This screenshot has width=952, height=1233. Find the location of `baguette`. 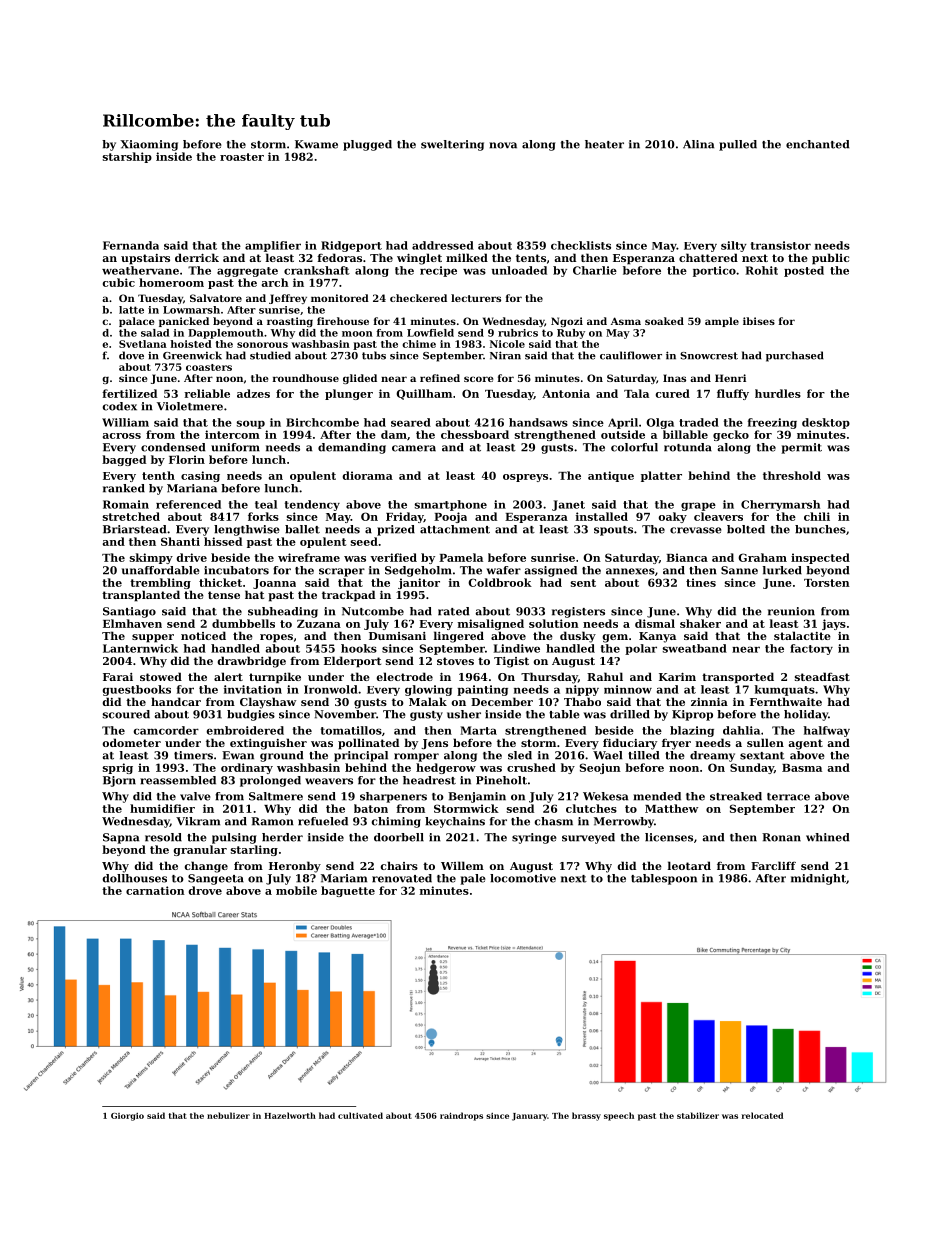

baguette is located at coordinates (348, 891).
